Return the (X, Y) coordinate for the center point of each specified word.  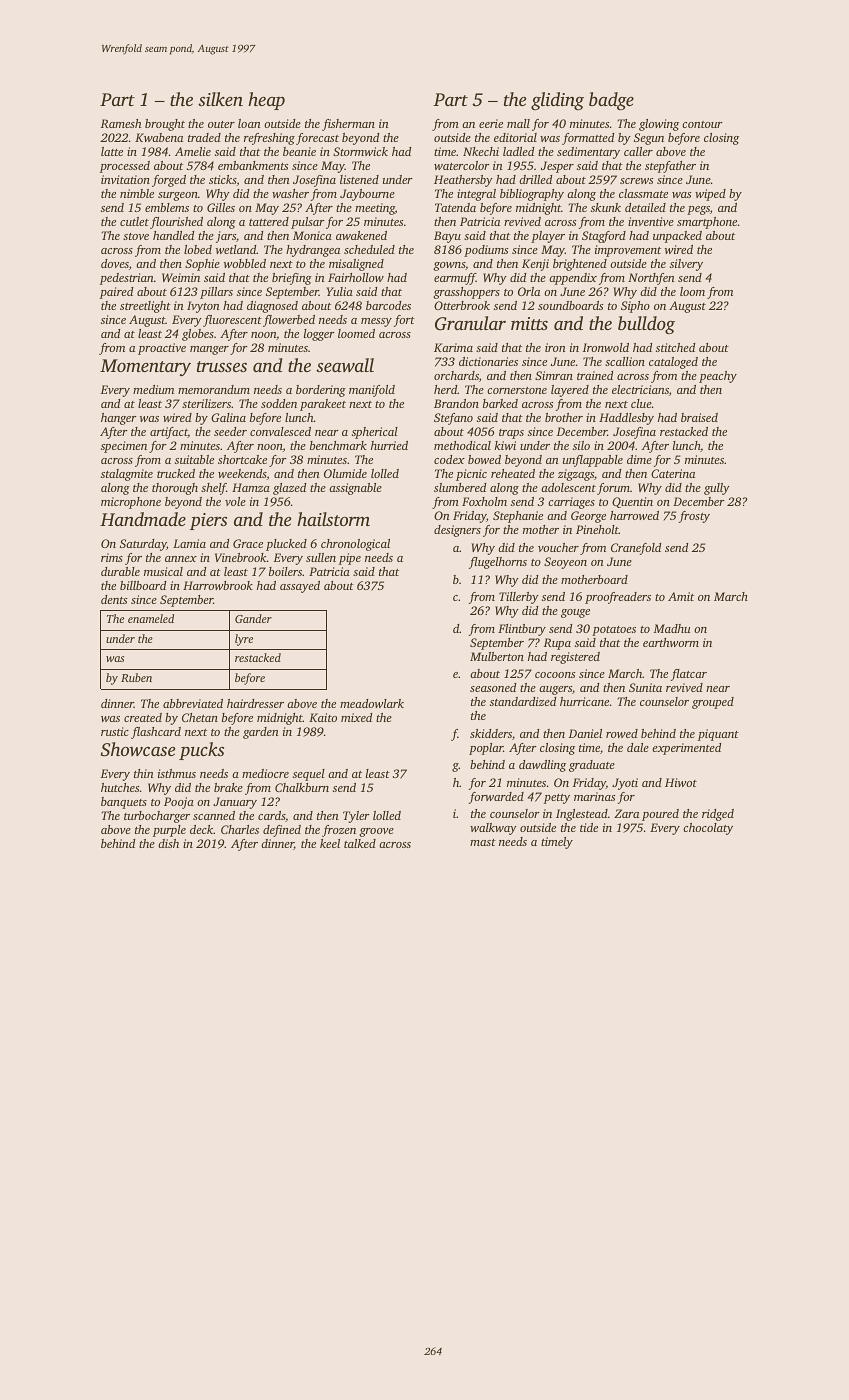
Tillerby (519, 598)
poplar (486, 749)
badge (611, 101)
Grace (248, 543)
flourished (176, 223)
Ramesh (121, 123)
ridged (718, 815)
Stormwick (360, 151)
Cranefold (636, 549)
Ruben (136, 677)
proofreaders (618, 598)
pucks (201, 751)
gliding (557, 101)
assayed (300, 587)
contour (702, 124)
